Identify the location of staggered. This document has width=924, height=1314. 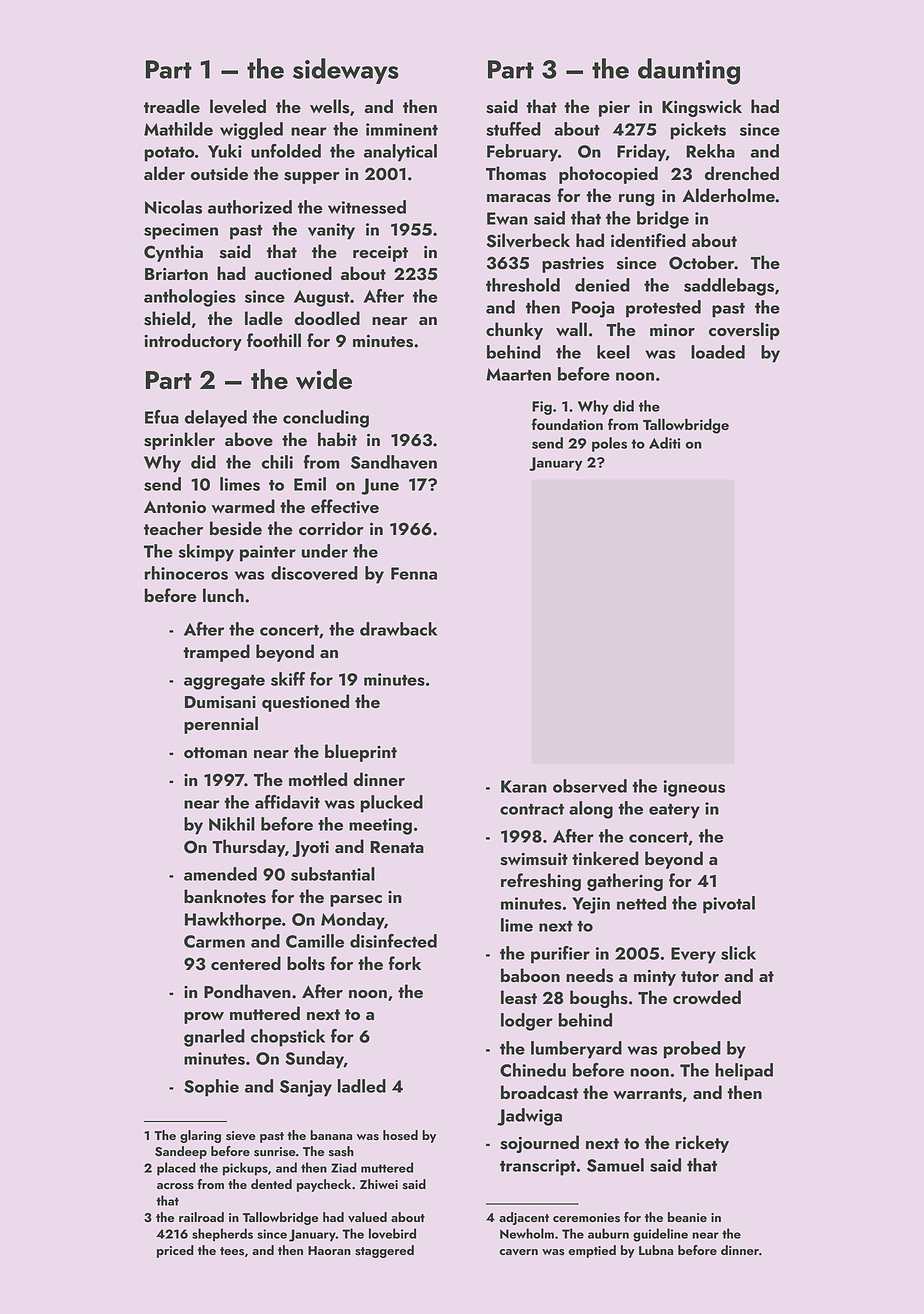
(384, 1251).
